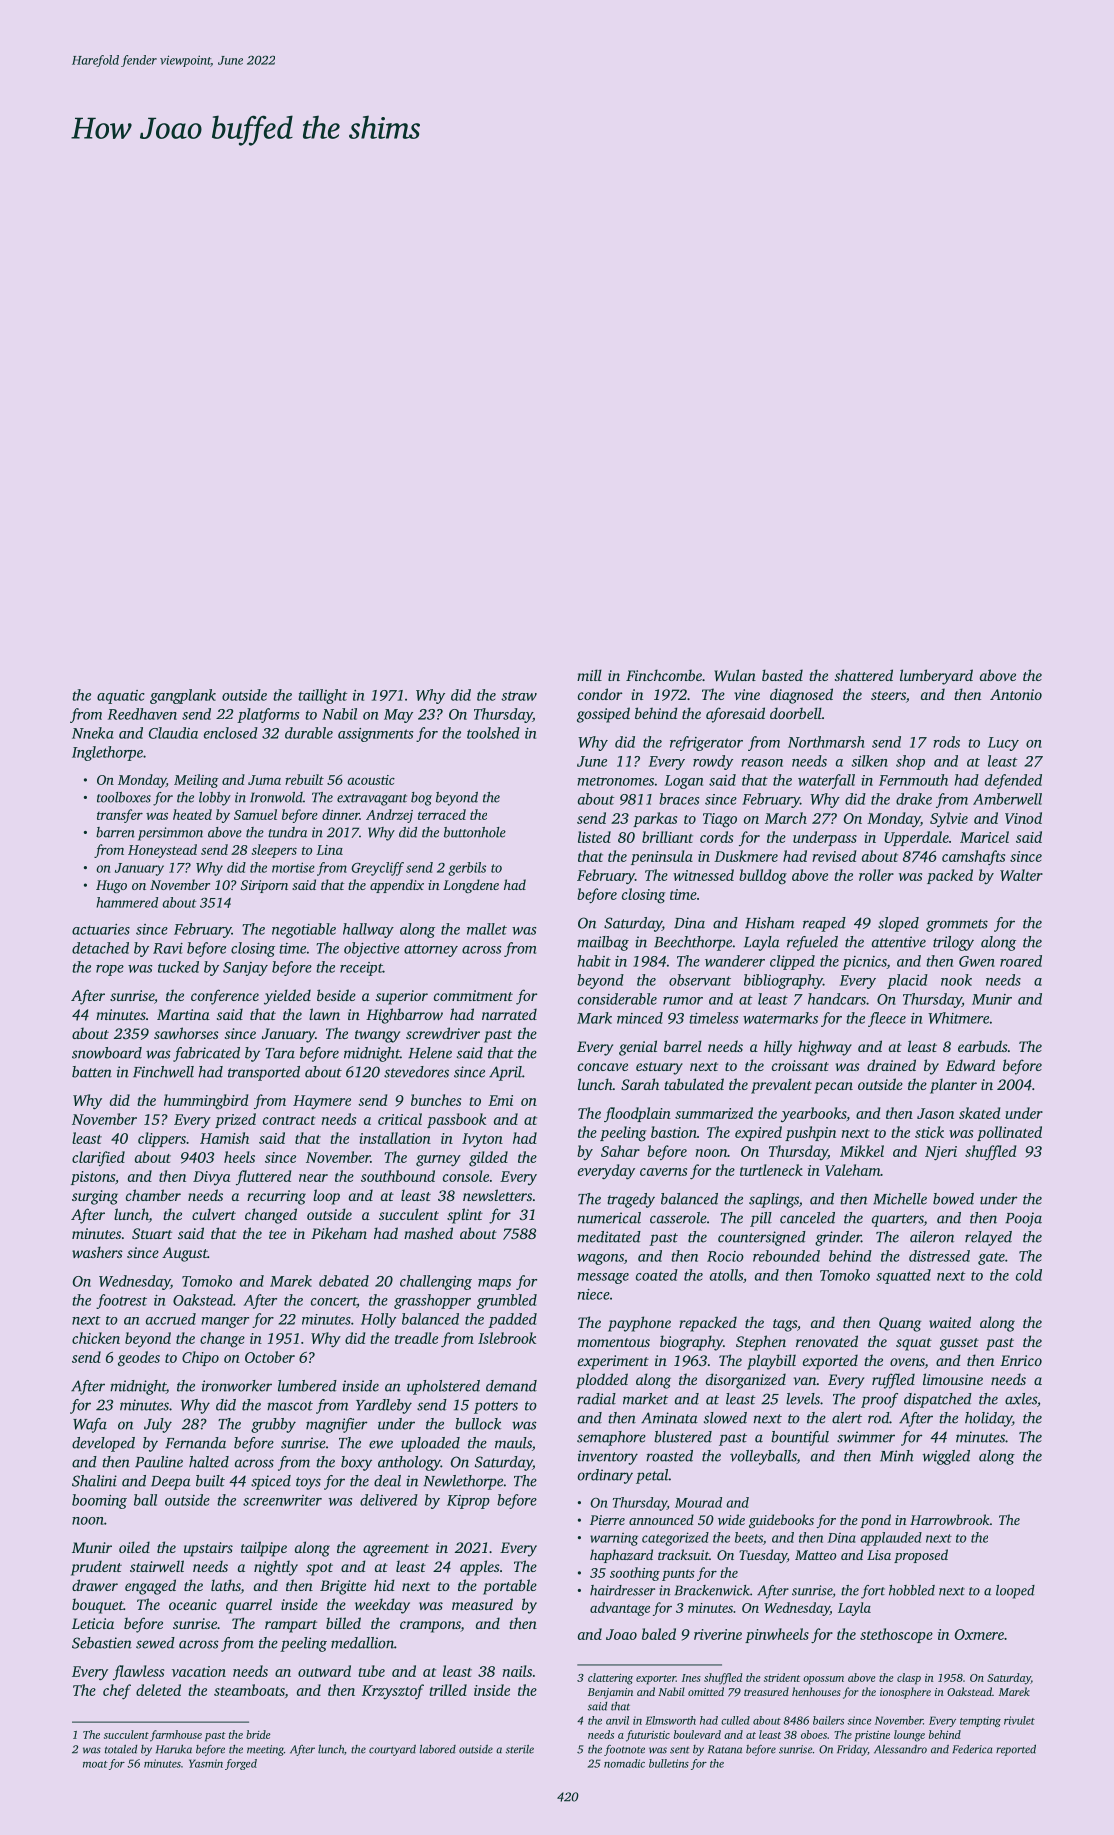  Describe the element at coordinates (824, 924) in the image. I see `reaped` at that location.
